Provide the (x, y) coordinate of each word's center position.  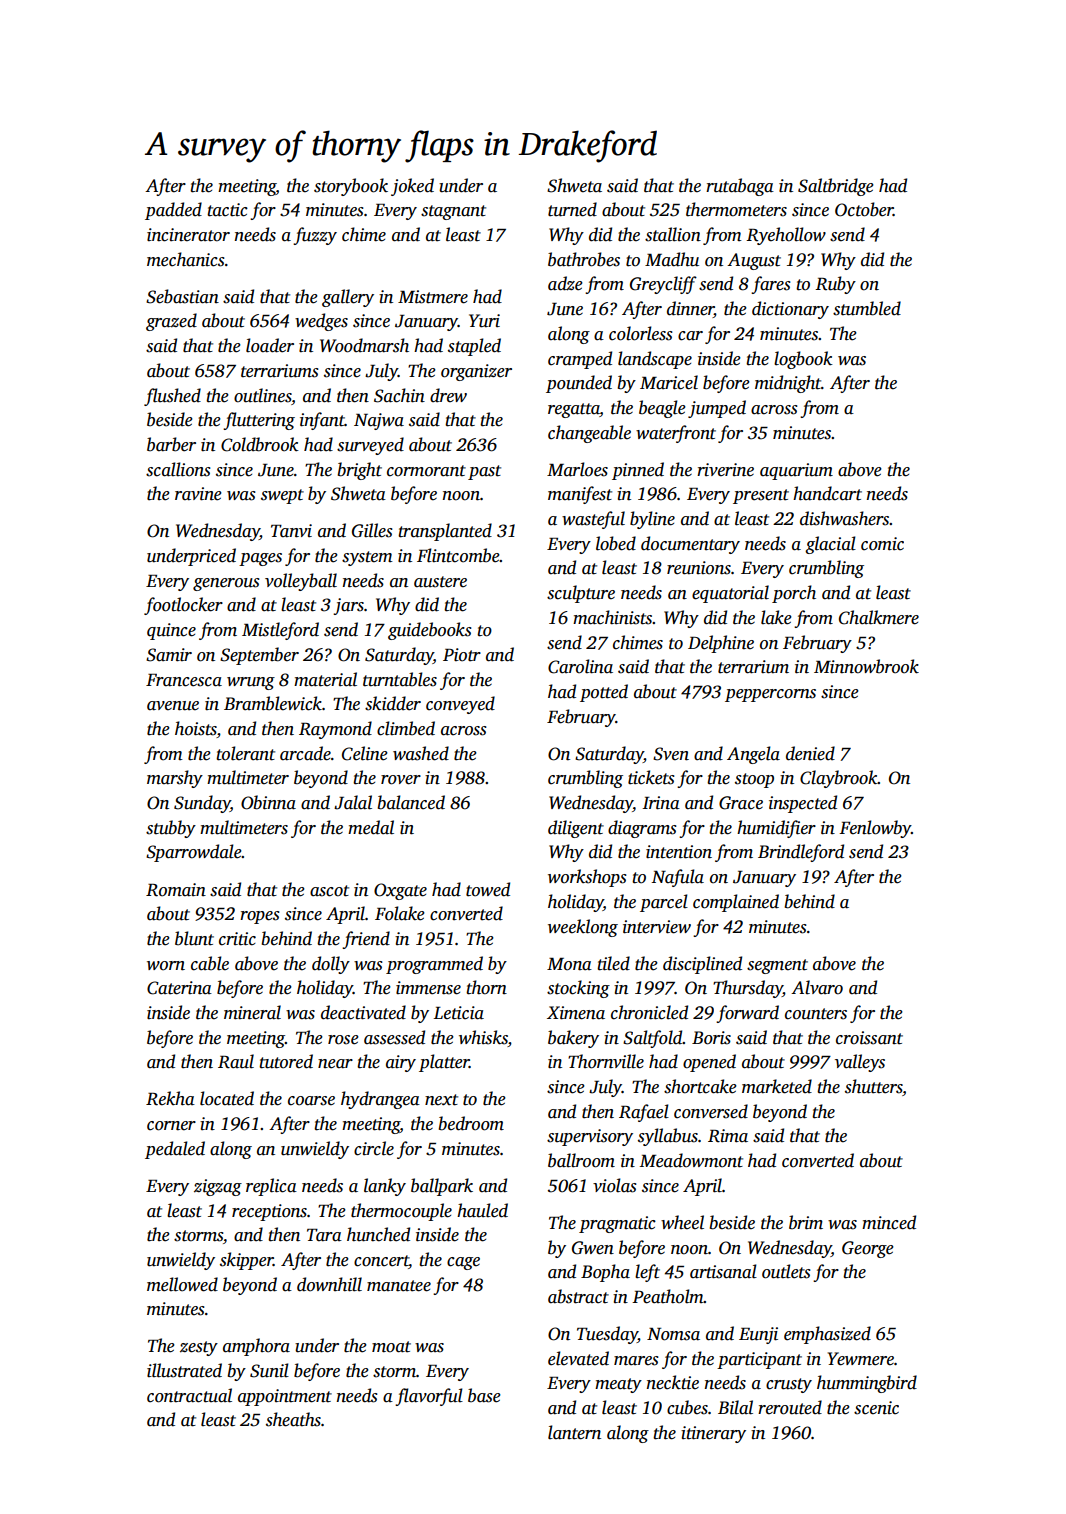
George (868, 1249)
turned (572, 209)
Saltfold (653, 1039)
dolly (331, 965)
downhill (329, 1284)
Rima (728, 1136)
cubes (687, 1407)
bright (360, 471)
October (864, 209)
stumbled (867, 308)
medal (371, 827)
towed (488, 889)
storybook (351, 187)
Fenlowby (875, 829)
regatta (574, 410)
